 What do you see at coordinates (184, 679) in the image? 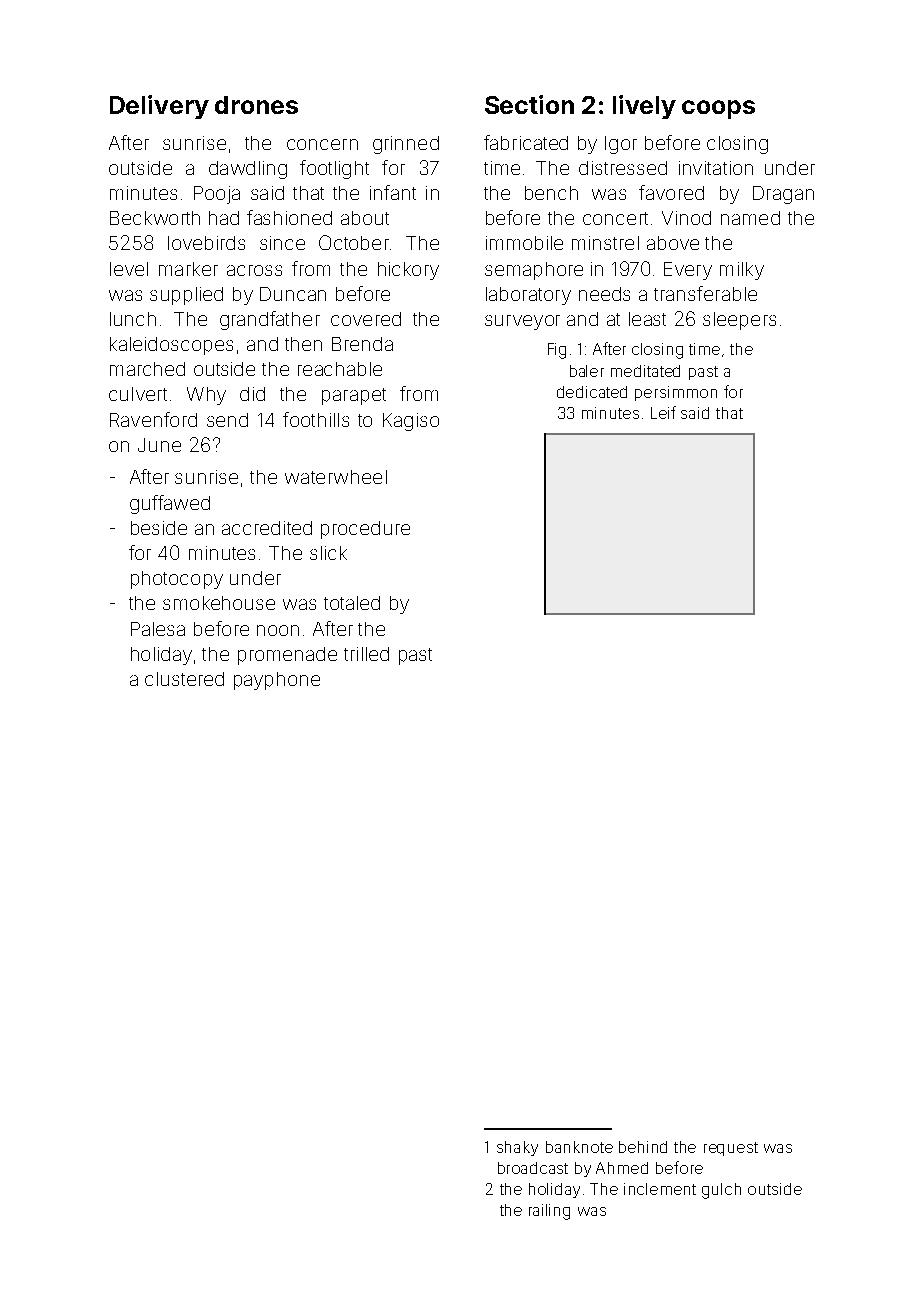
I see `clustered` at bounding box center [184, 679].
